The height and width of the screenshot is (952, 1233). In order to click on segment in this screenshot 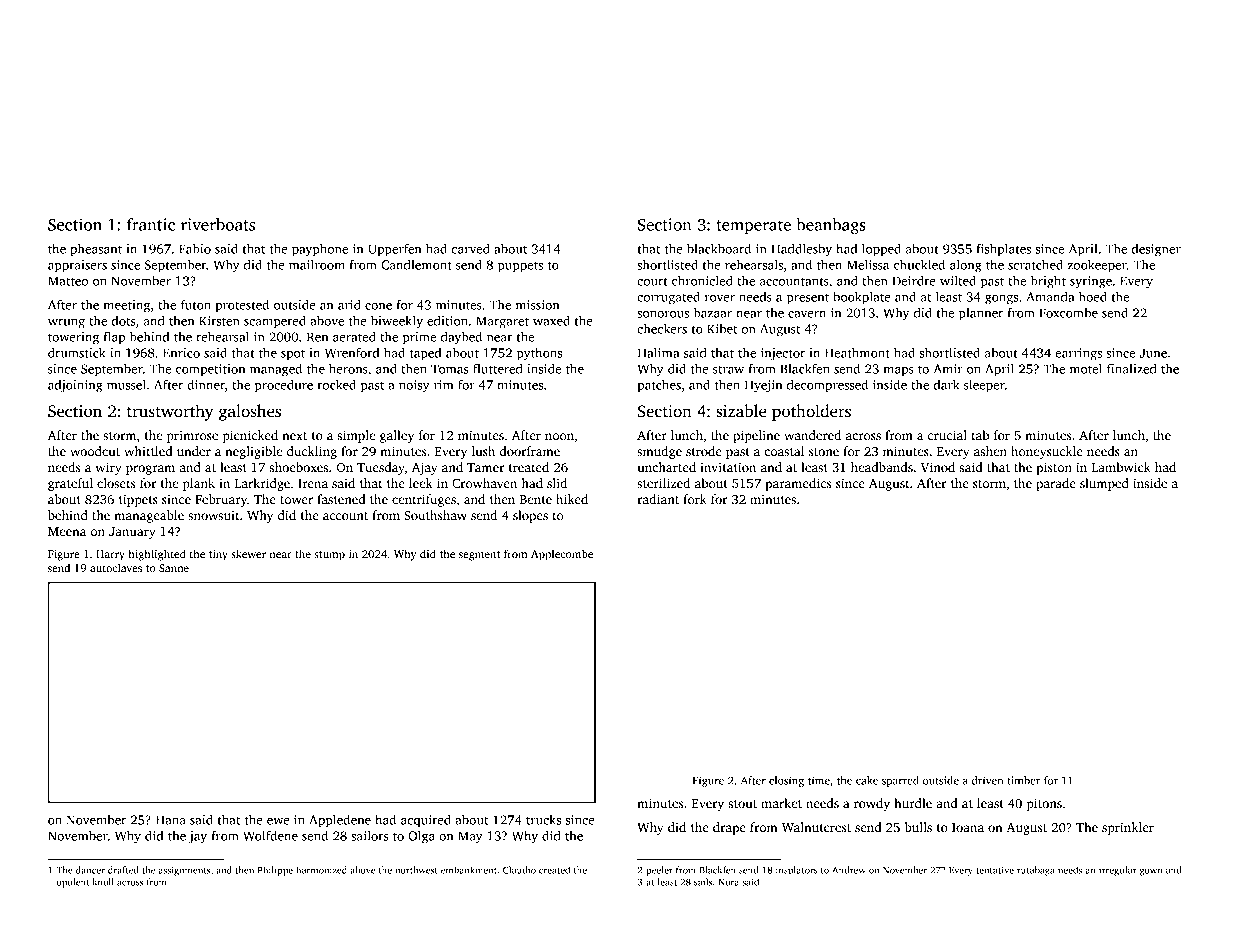, I will do `click(479, 556)`.
